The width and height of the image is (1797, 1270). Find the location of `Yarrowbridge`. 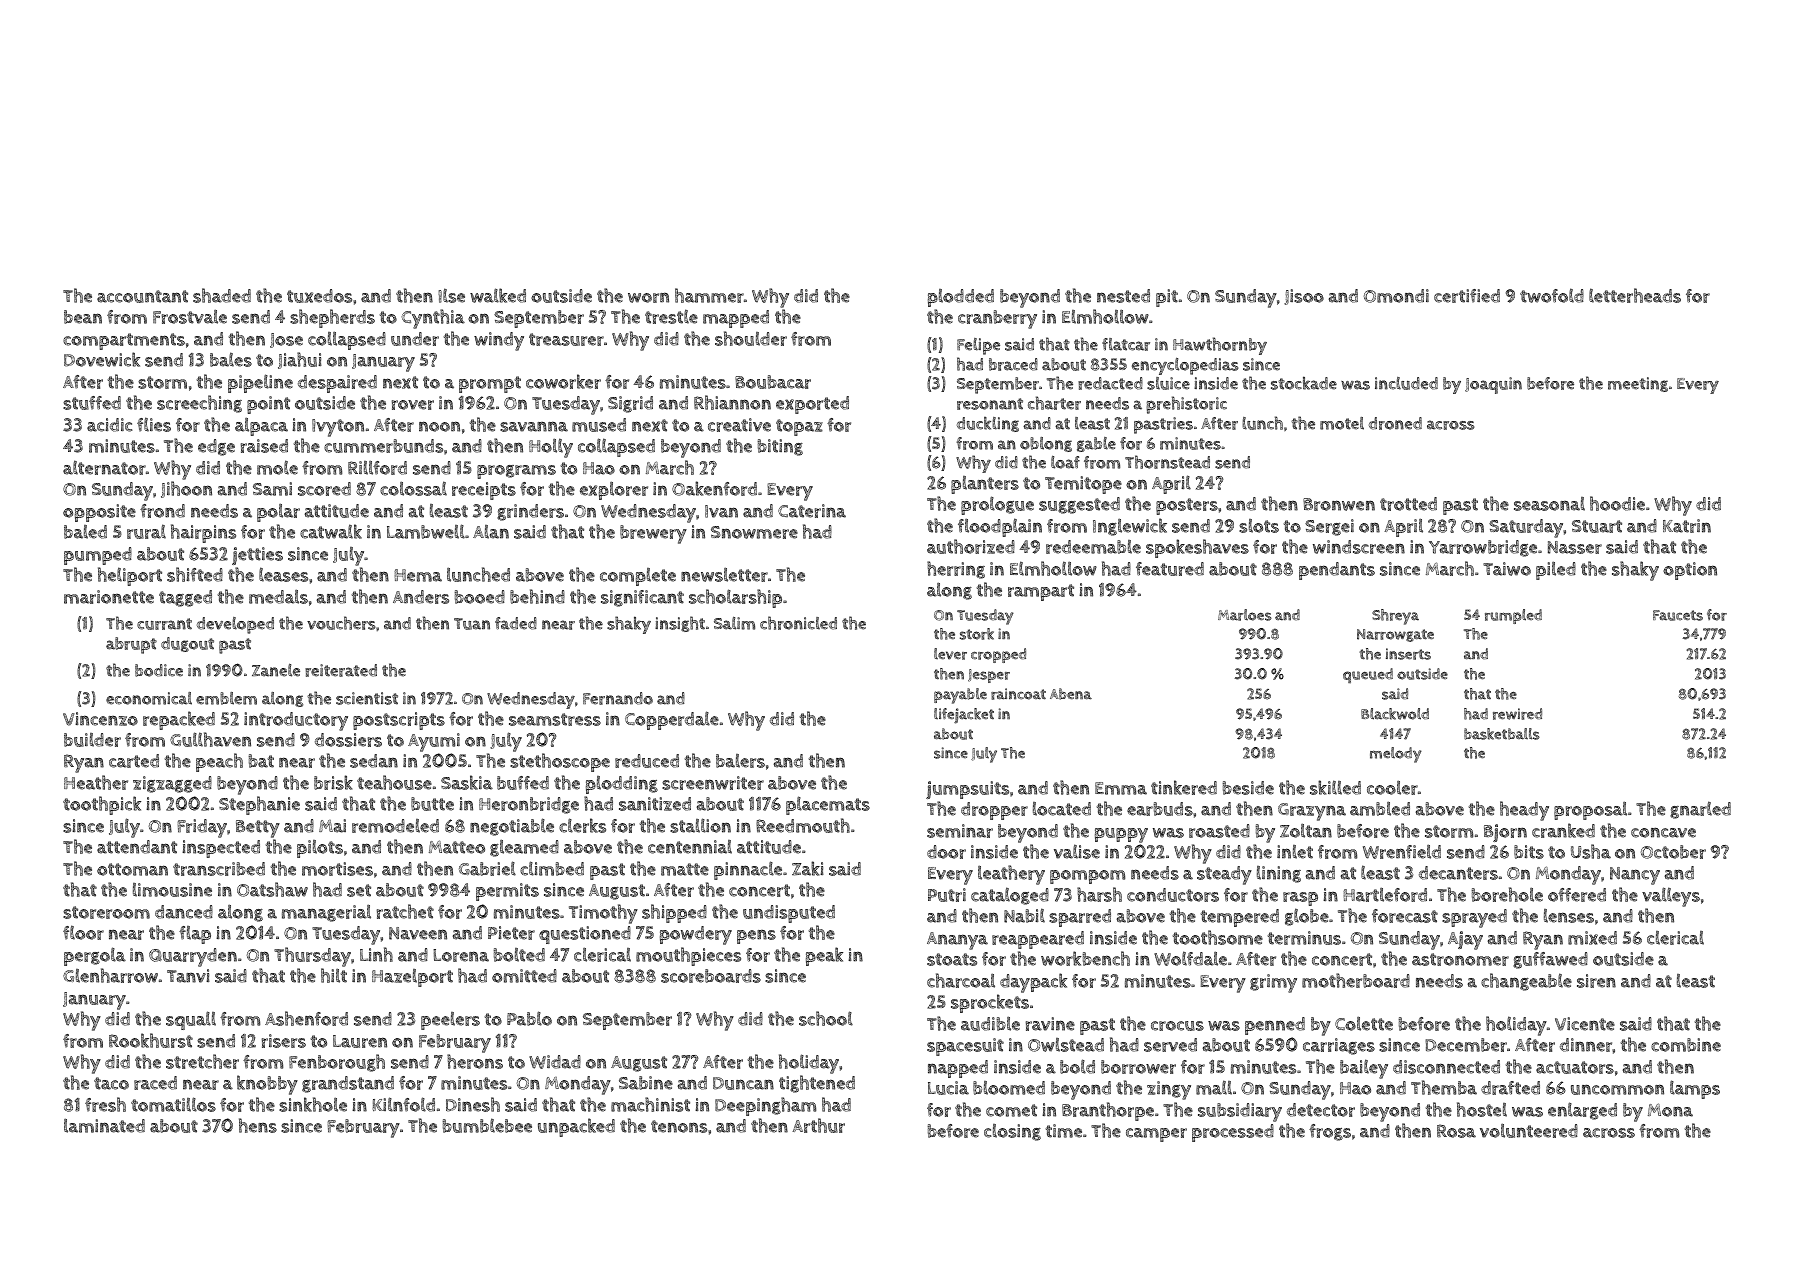

Yarrowbridge is located at coordinates (1483, 548).
